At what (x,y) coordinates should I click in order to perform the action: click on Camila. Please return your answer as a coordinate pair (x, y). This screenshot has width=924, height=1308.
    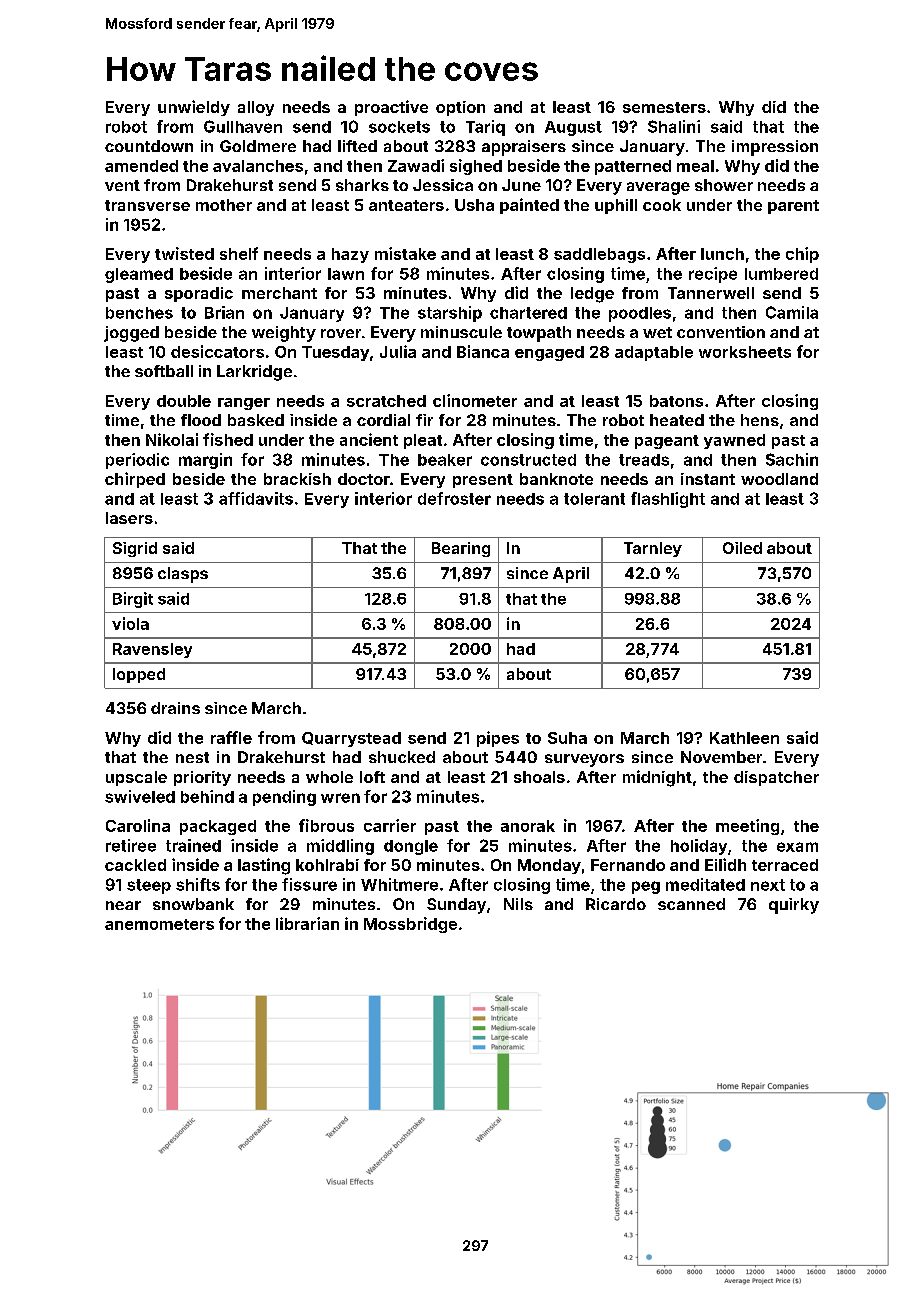
    Looking at the image, I should click on (792, 312).
